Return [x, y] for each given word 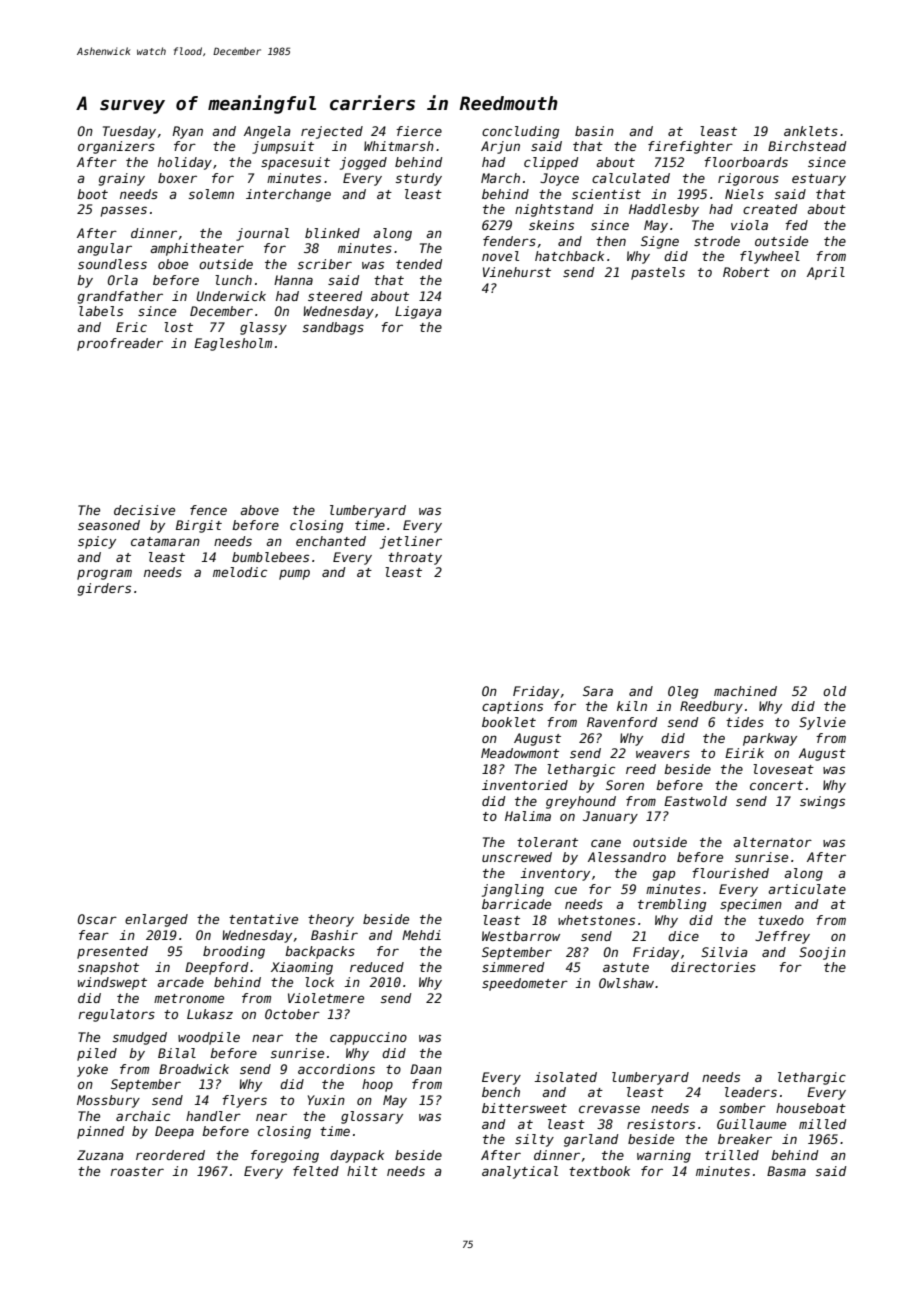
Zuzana [100, 1155]
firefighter [690, 147]
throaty [415, 558]
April [826, 273]
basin [594, 131]
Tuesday [129, 132]
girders [104, 589]
